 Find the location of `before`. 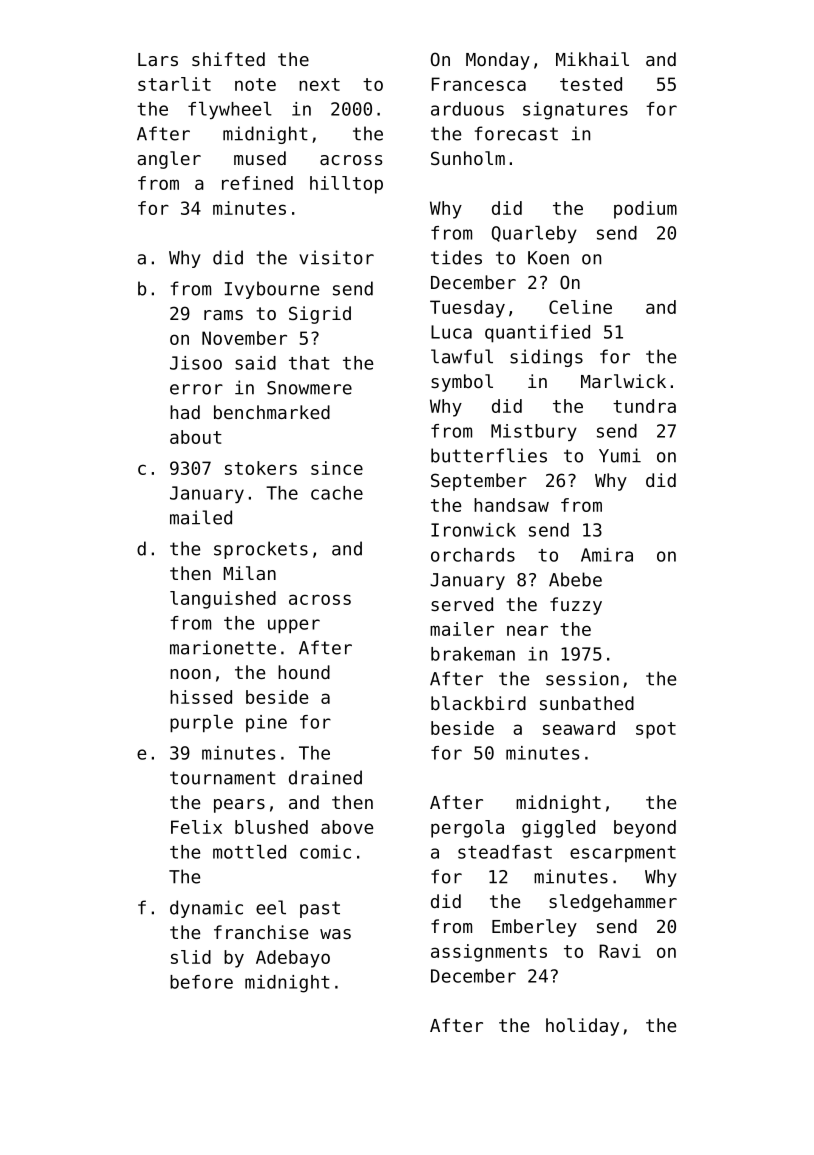

before is located at coordinates (201, 982).
